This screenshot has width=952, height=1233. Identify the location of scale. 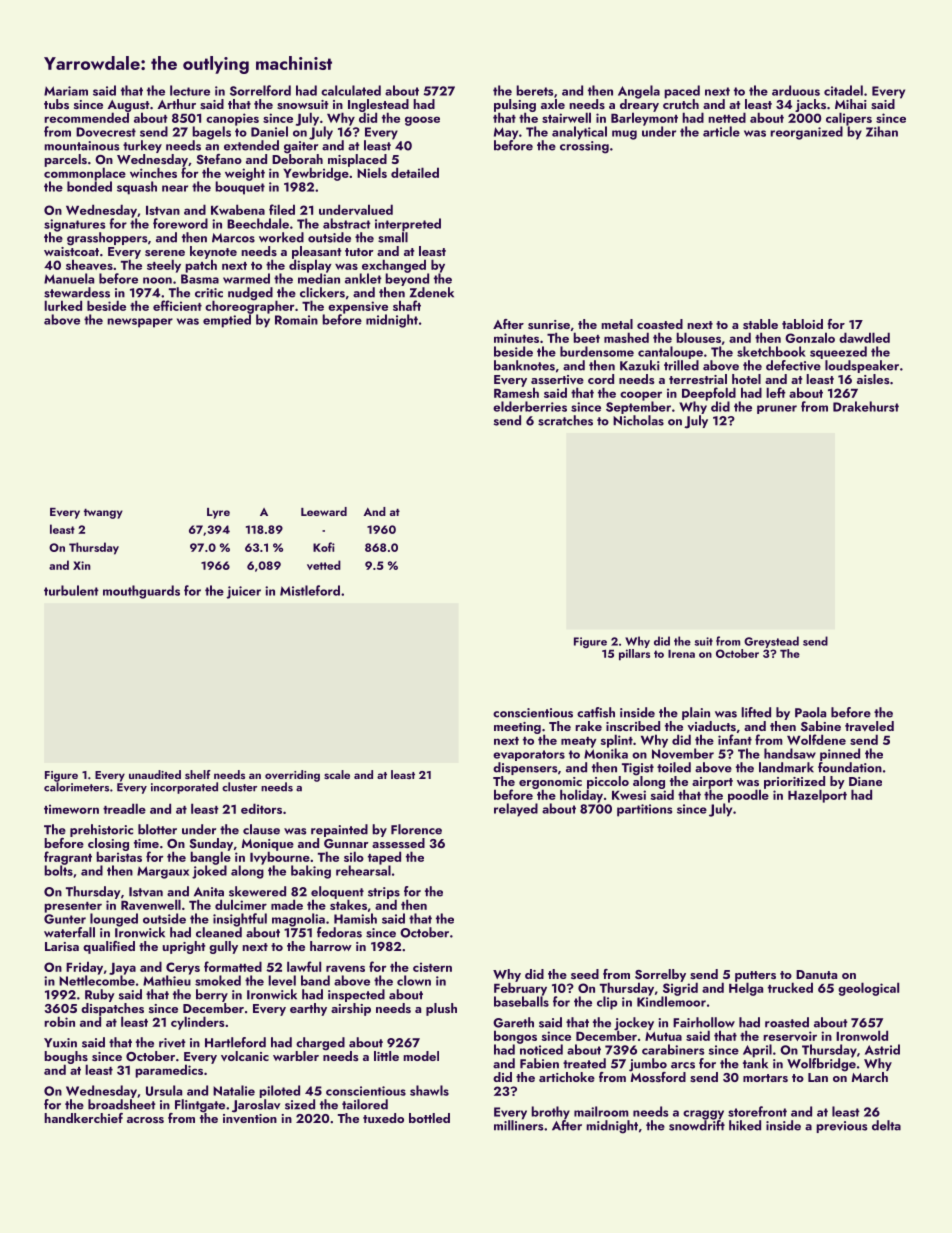
(337, 774).
